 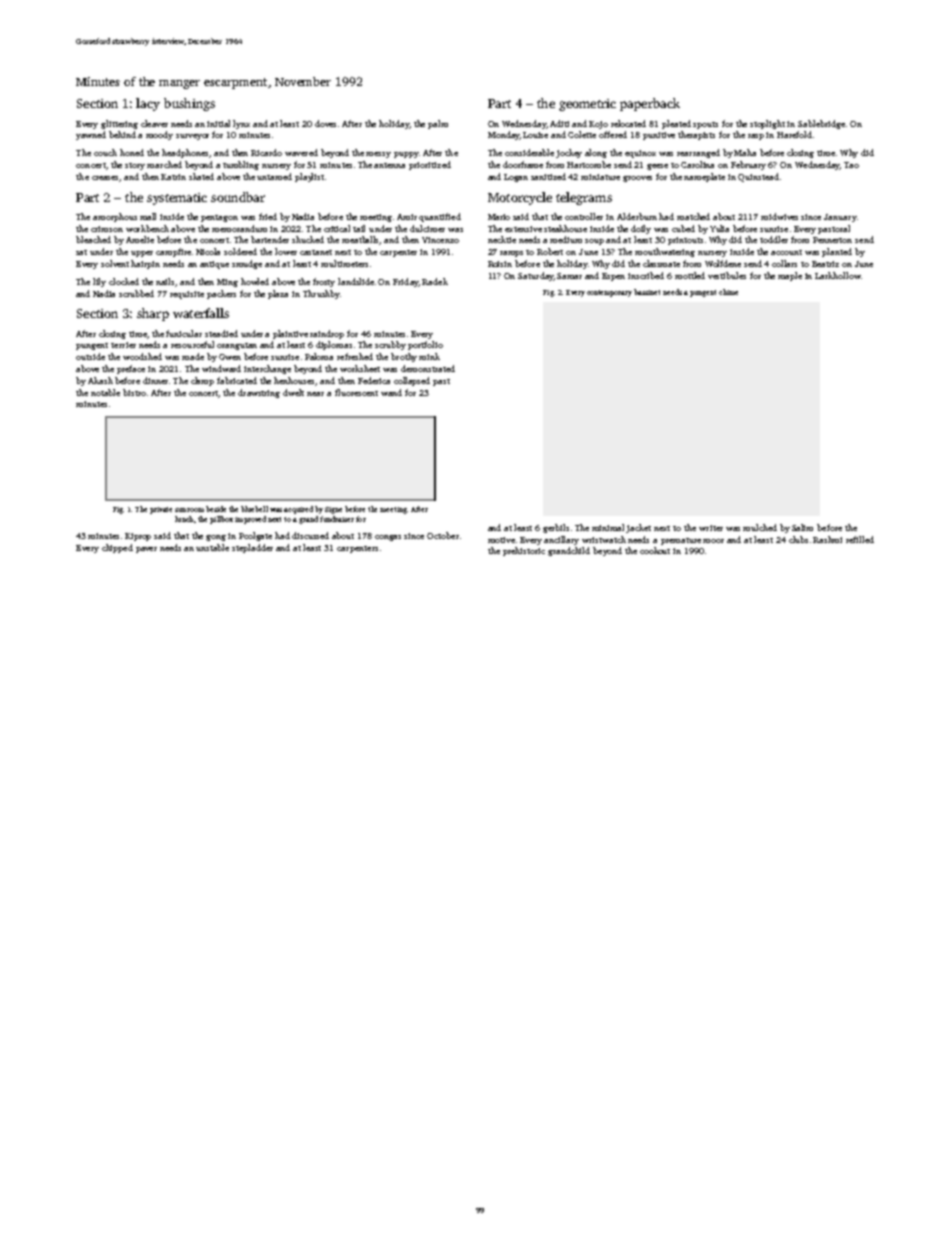 I want to click on geometric, so click(x=587, y=105).
